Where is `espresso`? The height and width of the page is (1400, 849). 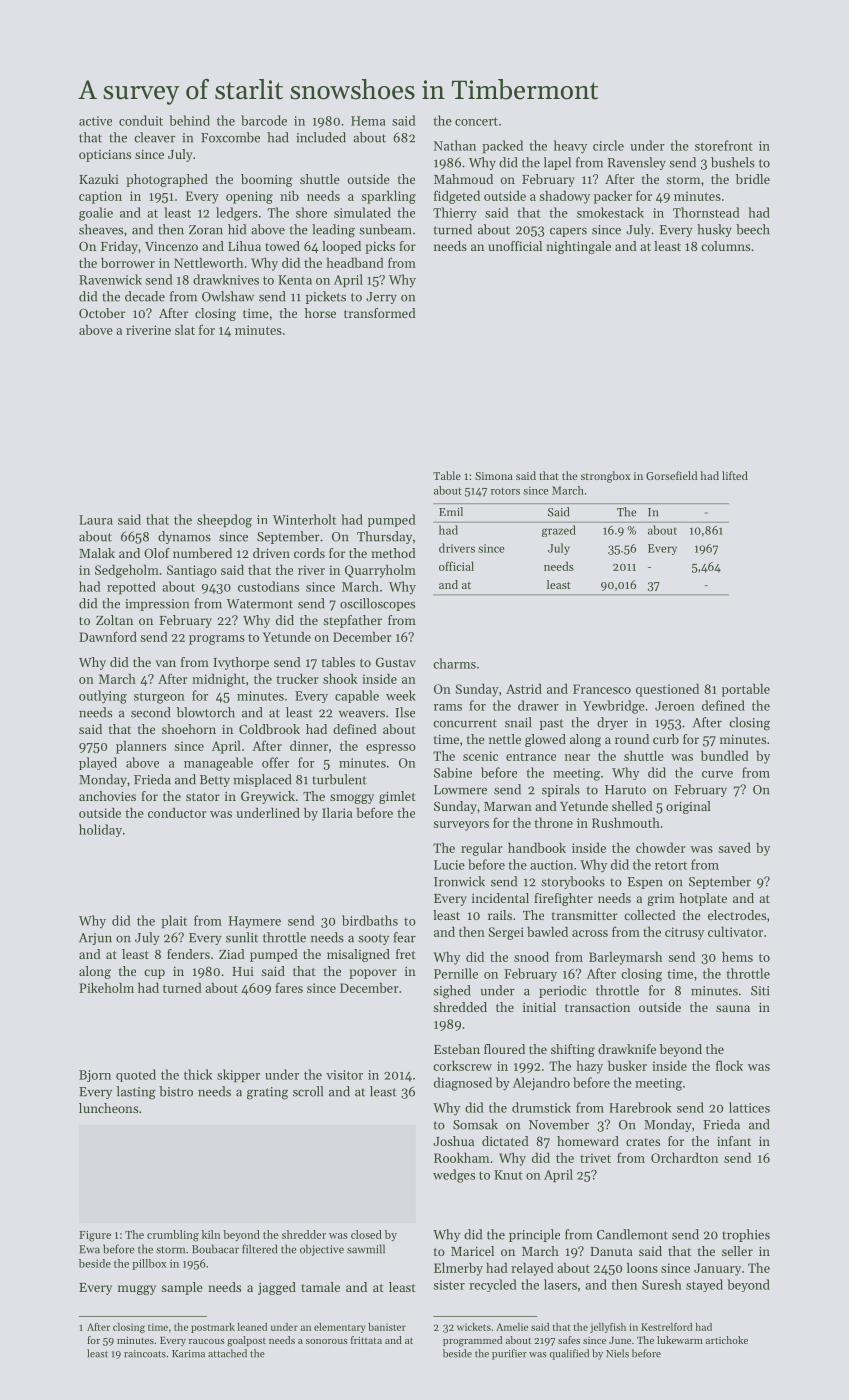 espresso is located at coordinates (391, 749).
